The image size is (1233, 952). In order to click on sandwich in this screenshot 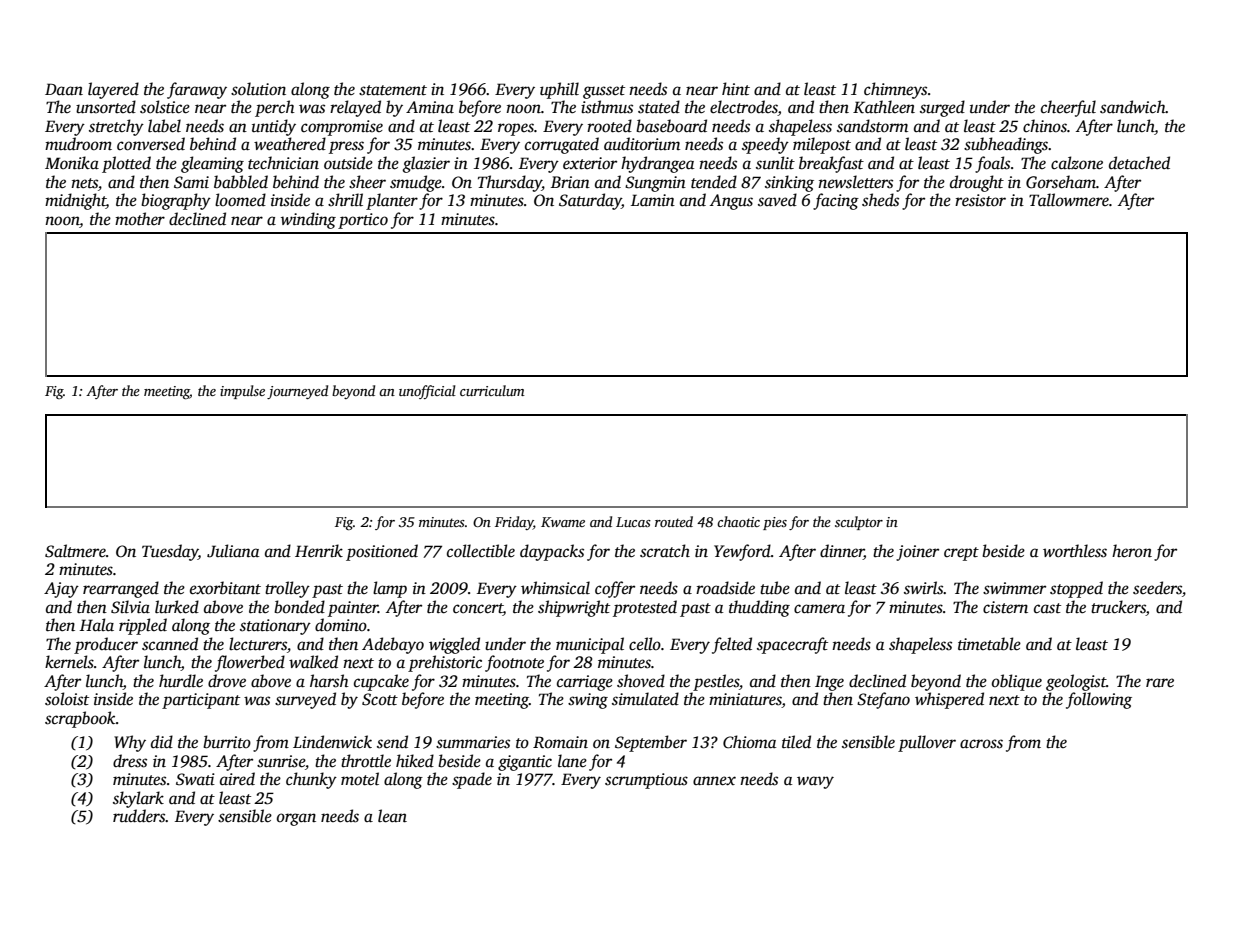, I will do `click(1133, 107)`.
